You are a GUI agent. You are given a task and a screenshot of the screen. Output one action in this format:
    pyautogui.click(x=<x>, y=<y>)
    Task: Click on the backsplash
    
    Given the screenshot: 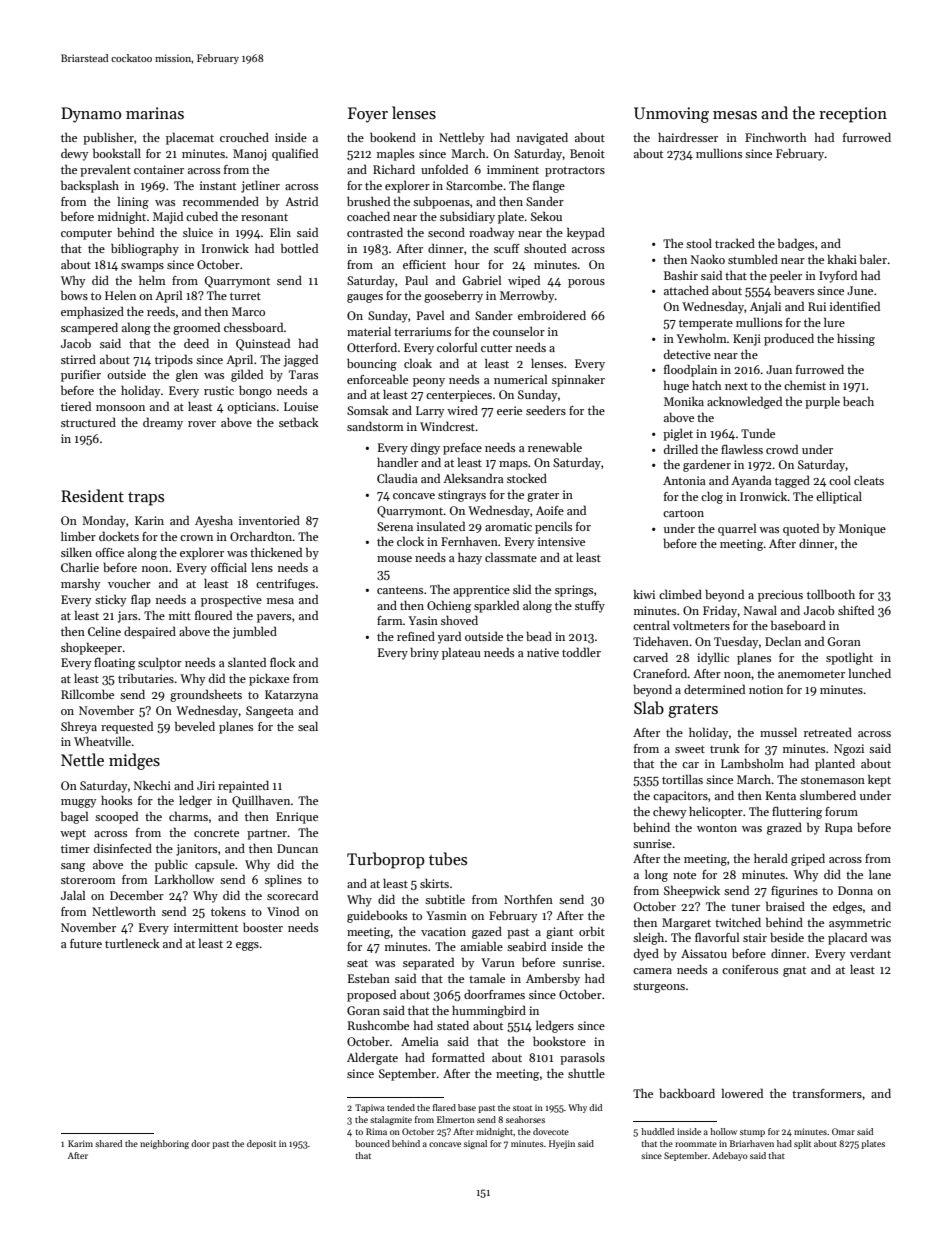 What is the action you would take?
    pyautogui.click(x=90, y=186)
